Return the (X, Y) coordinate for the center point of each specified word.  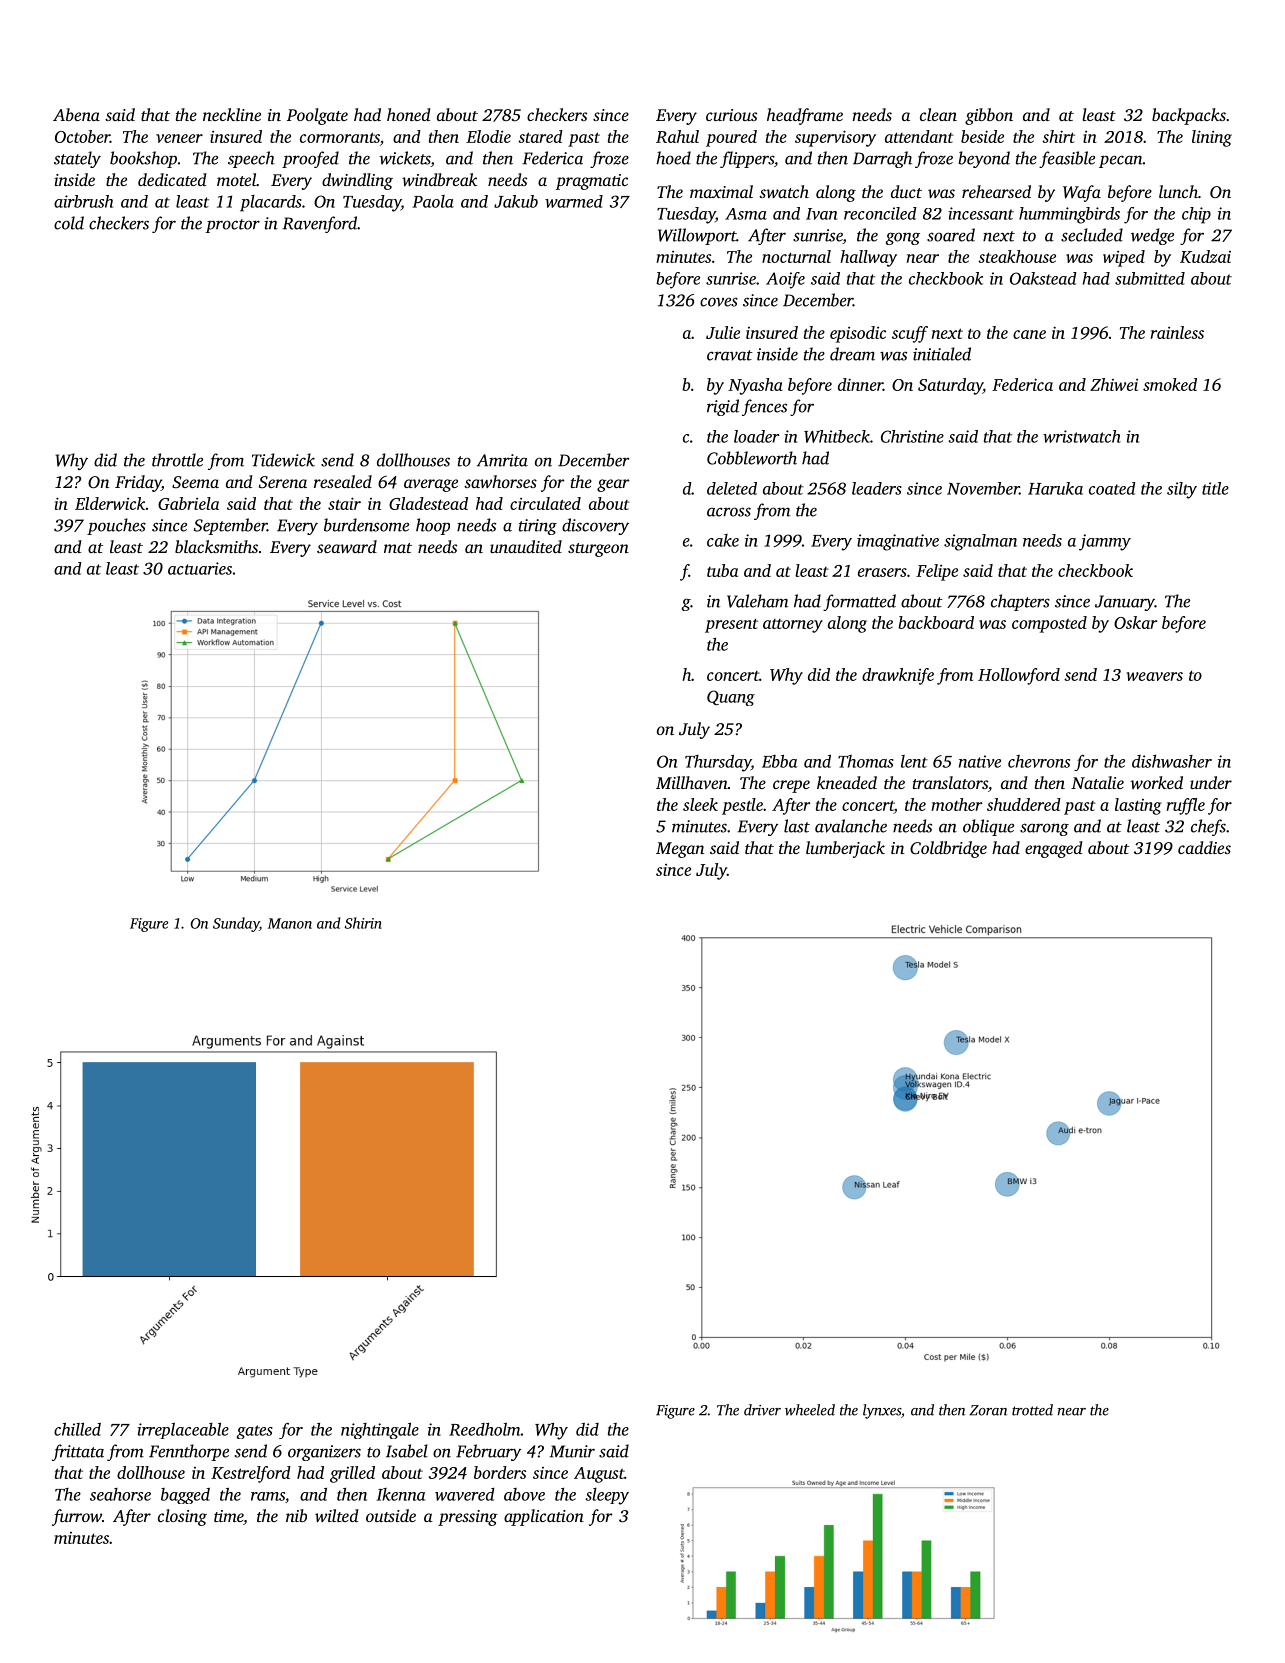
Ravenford (320, 224)
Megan (680, 850)
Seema (195, 482)
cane (1029, 334)
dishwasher (1172, 761)
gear (613, 485)
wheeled (810, 1410)
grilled (352, 1474)
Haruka (1055, 488)
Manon (290, 923)
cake (723, 540)
